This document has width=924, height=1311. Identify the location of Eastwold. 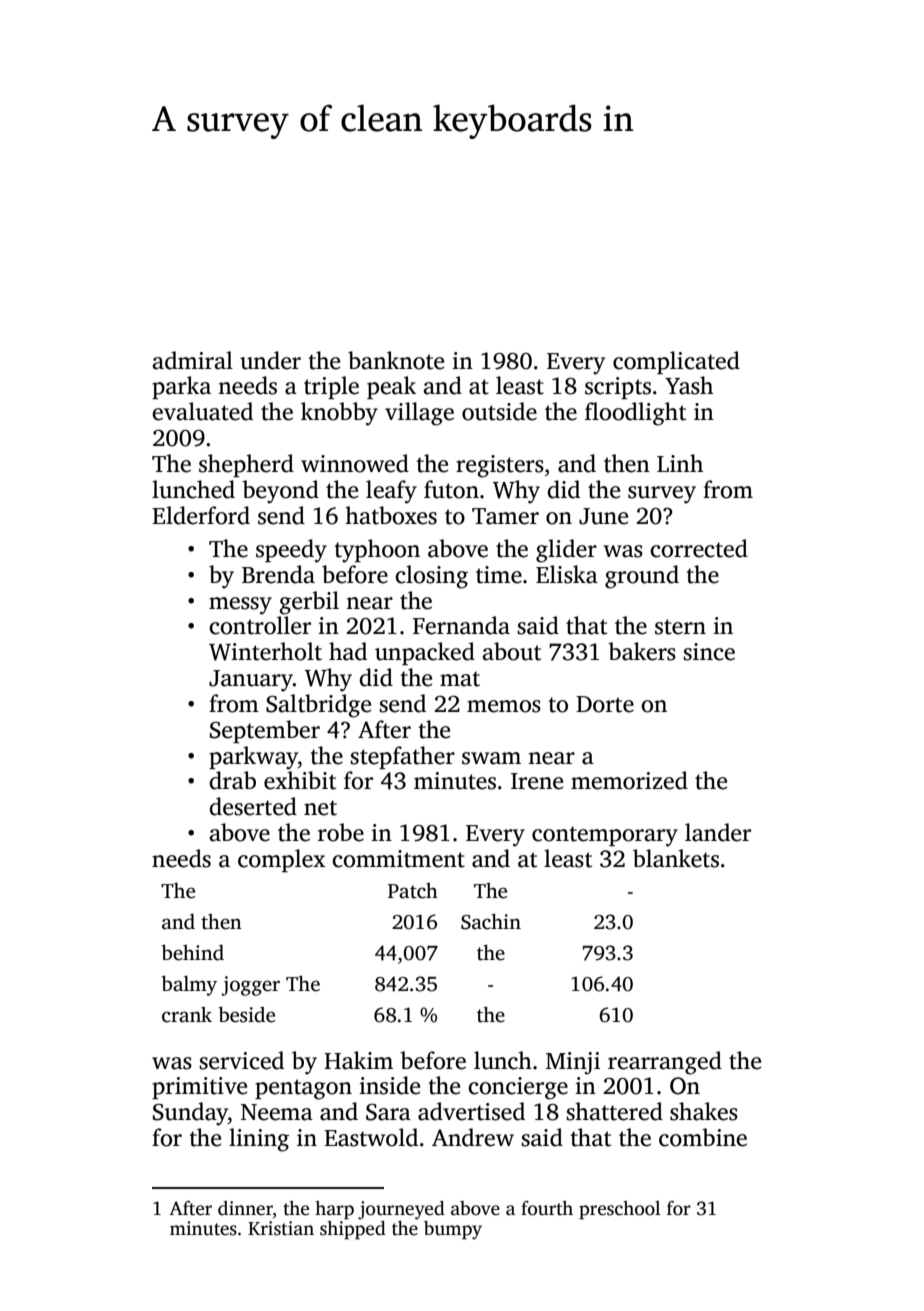
(371, 1137).
